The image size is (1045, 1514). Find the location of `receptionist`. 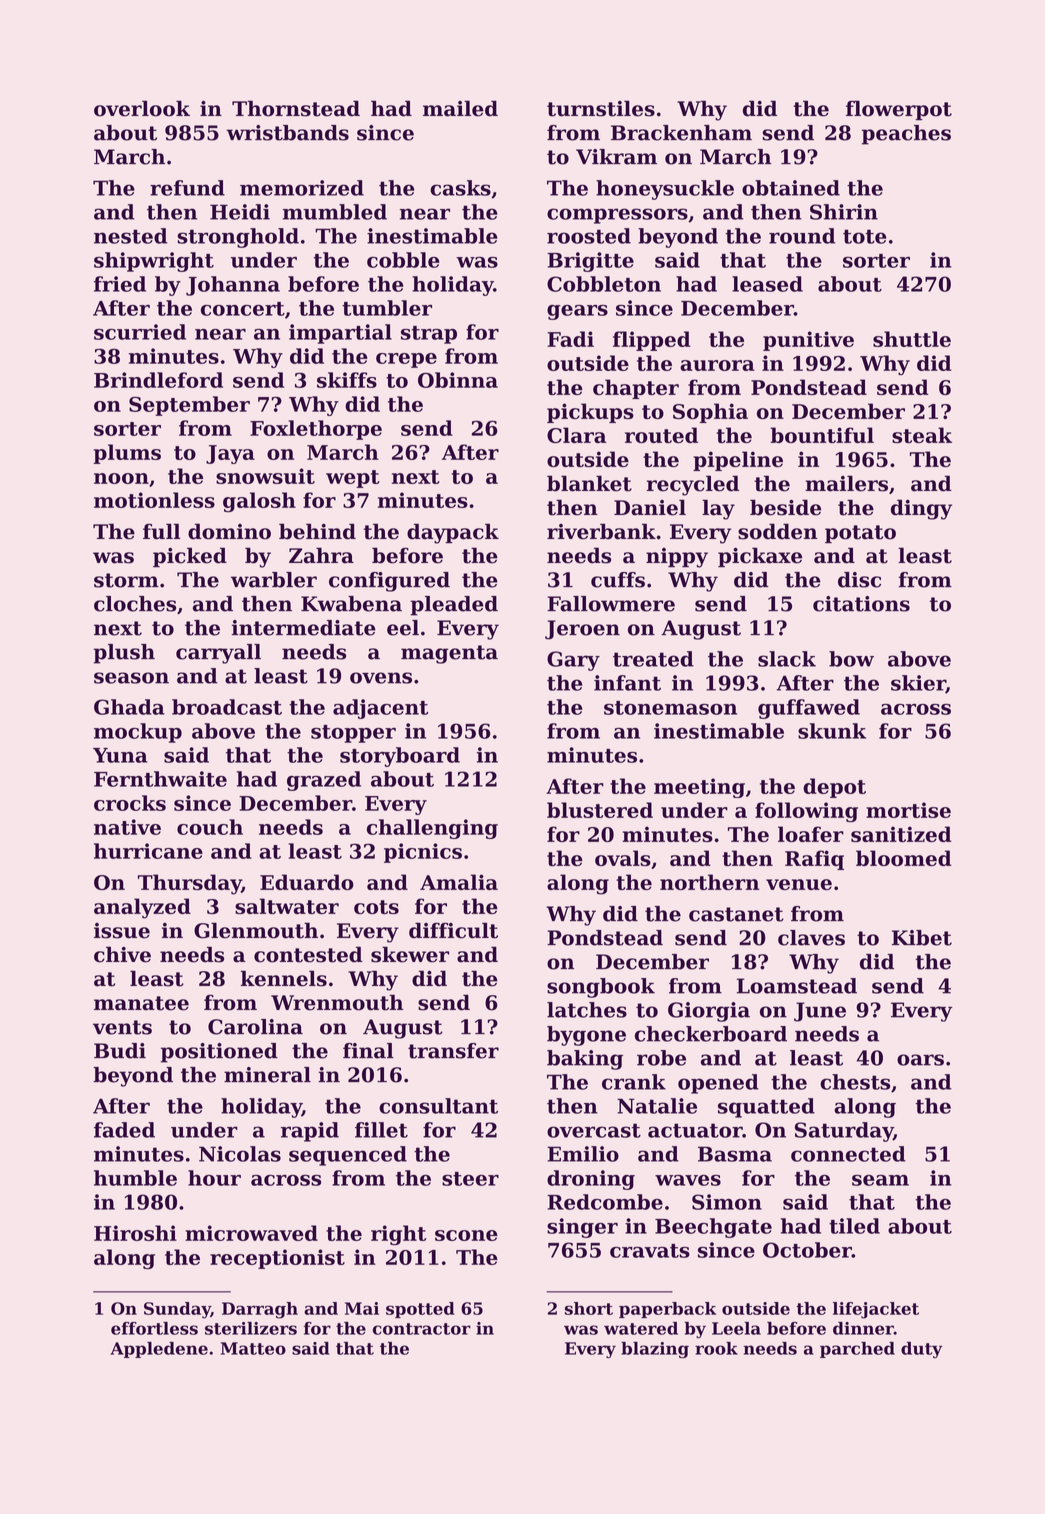

receptionist is located at coordinates (277, 1259).
